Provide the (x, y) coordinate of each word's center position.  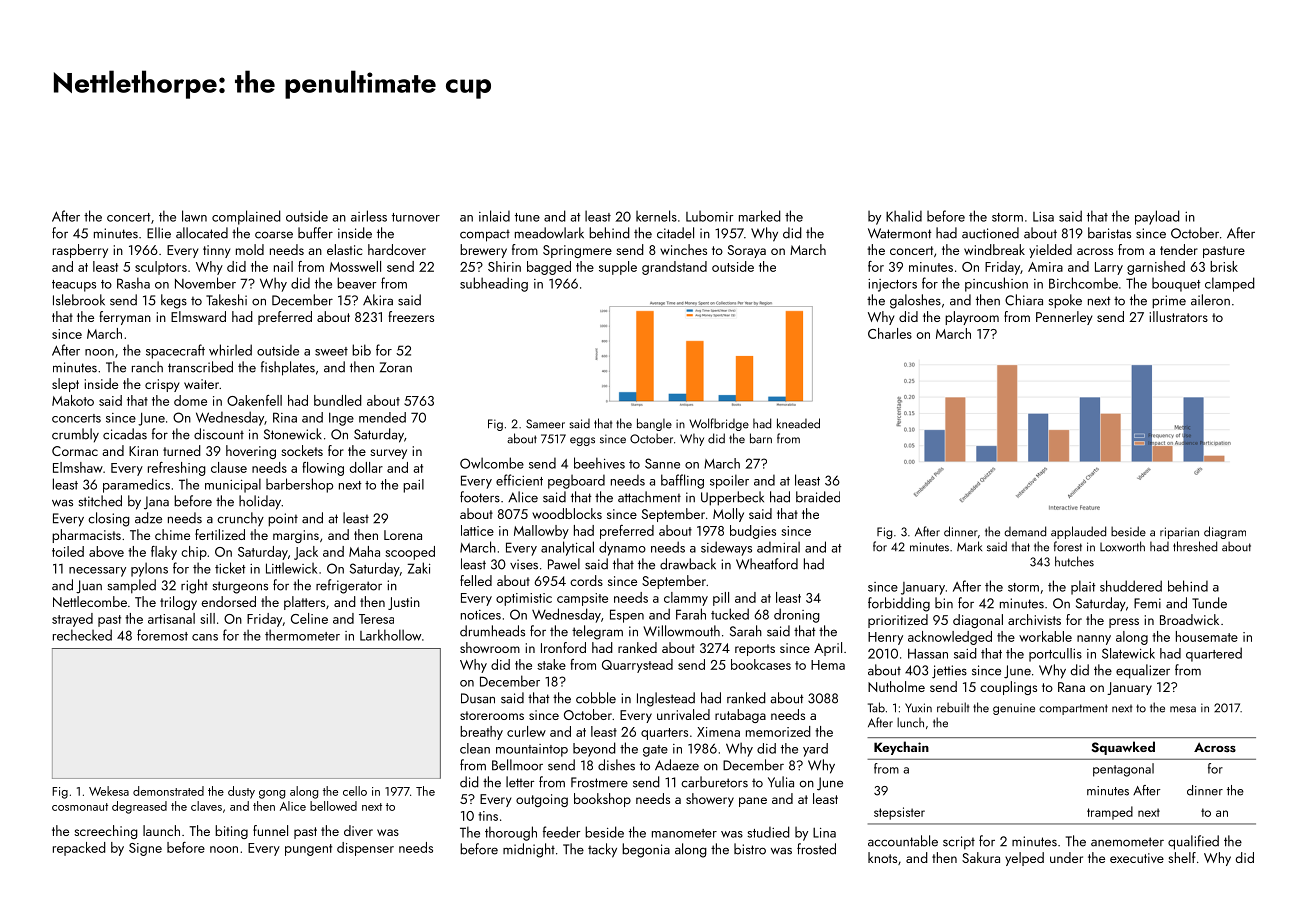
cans (205, 637)
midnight (529, 850)
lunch (910, 722)
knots (882, 857)
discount (219, 434)
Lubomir (709, 216)
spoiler (729, 481)
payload (1157, 217)
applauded (1078, 532)
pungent (308, 850)
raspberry (80, 251)
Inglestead (666, 699)
